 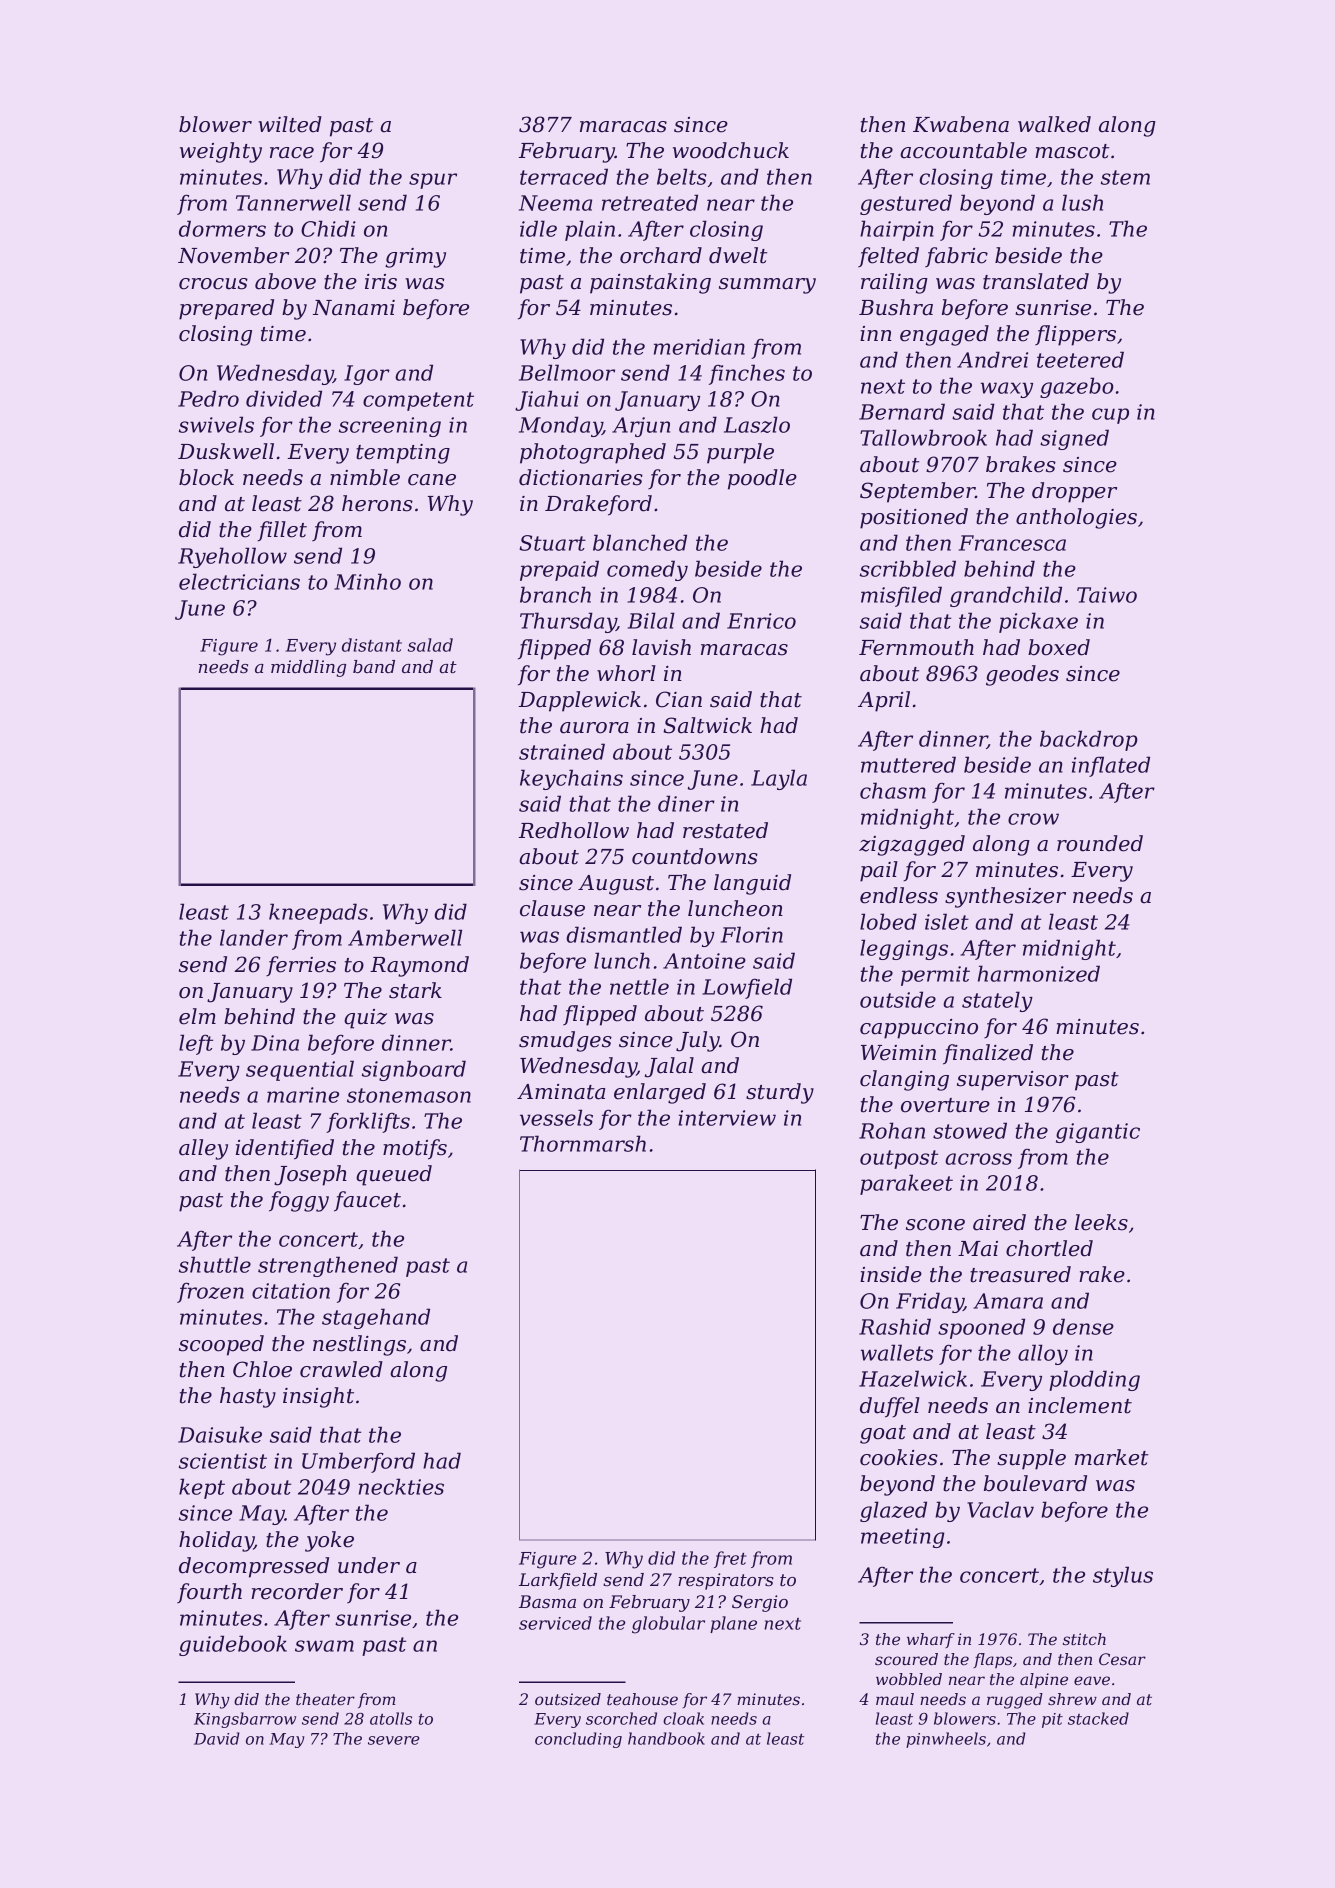 What do you see at coordinates (223, 1461) in the image?
I see `scientist` at bounding box center [223, 1461].
